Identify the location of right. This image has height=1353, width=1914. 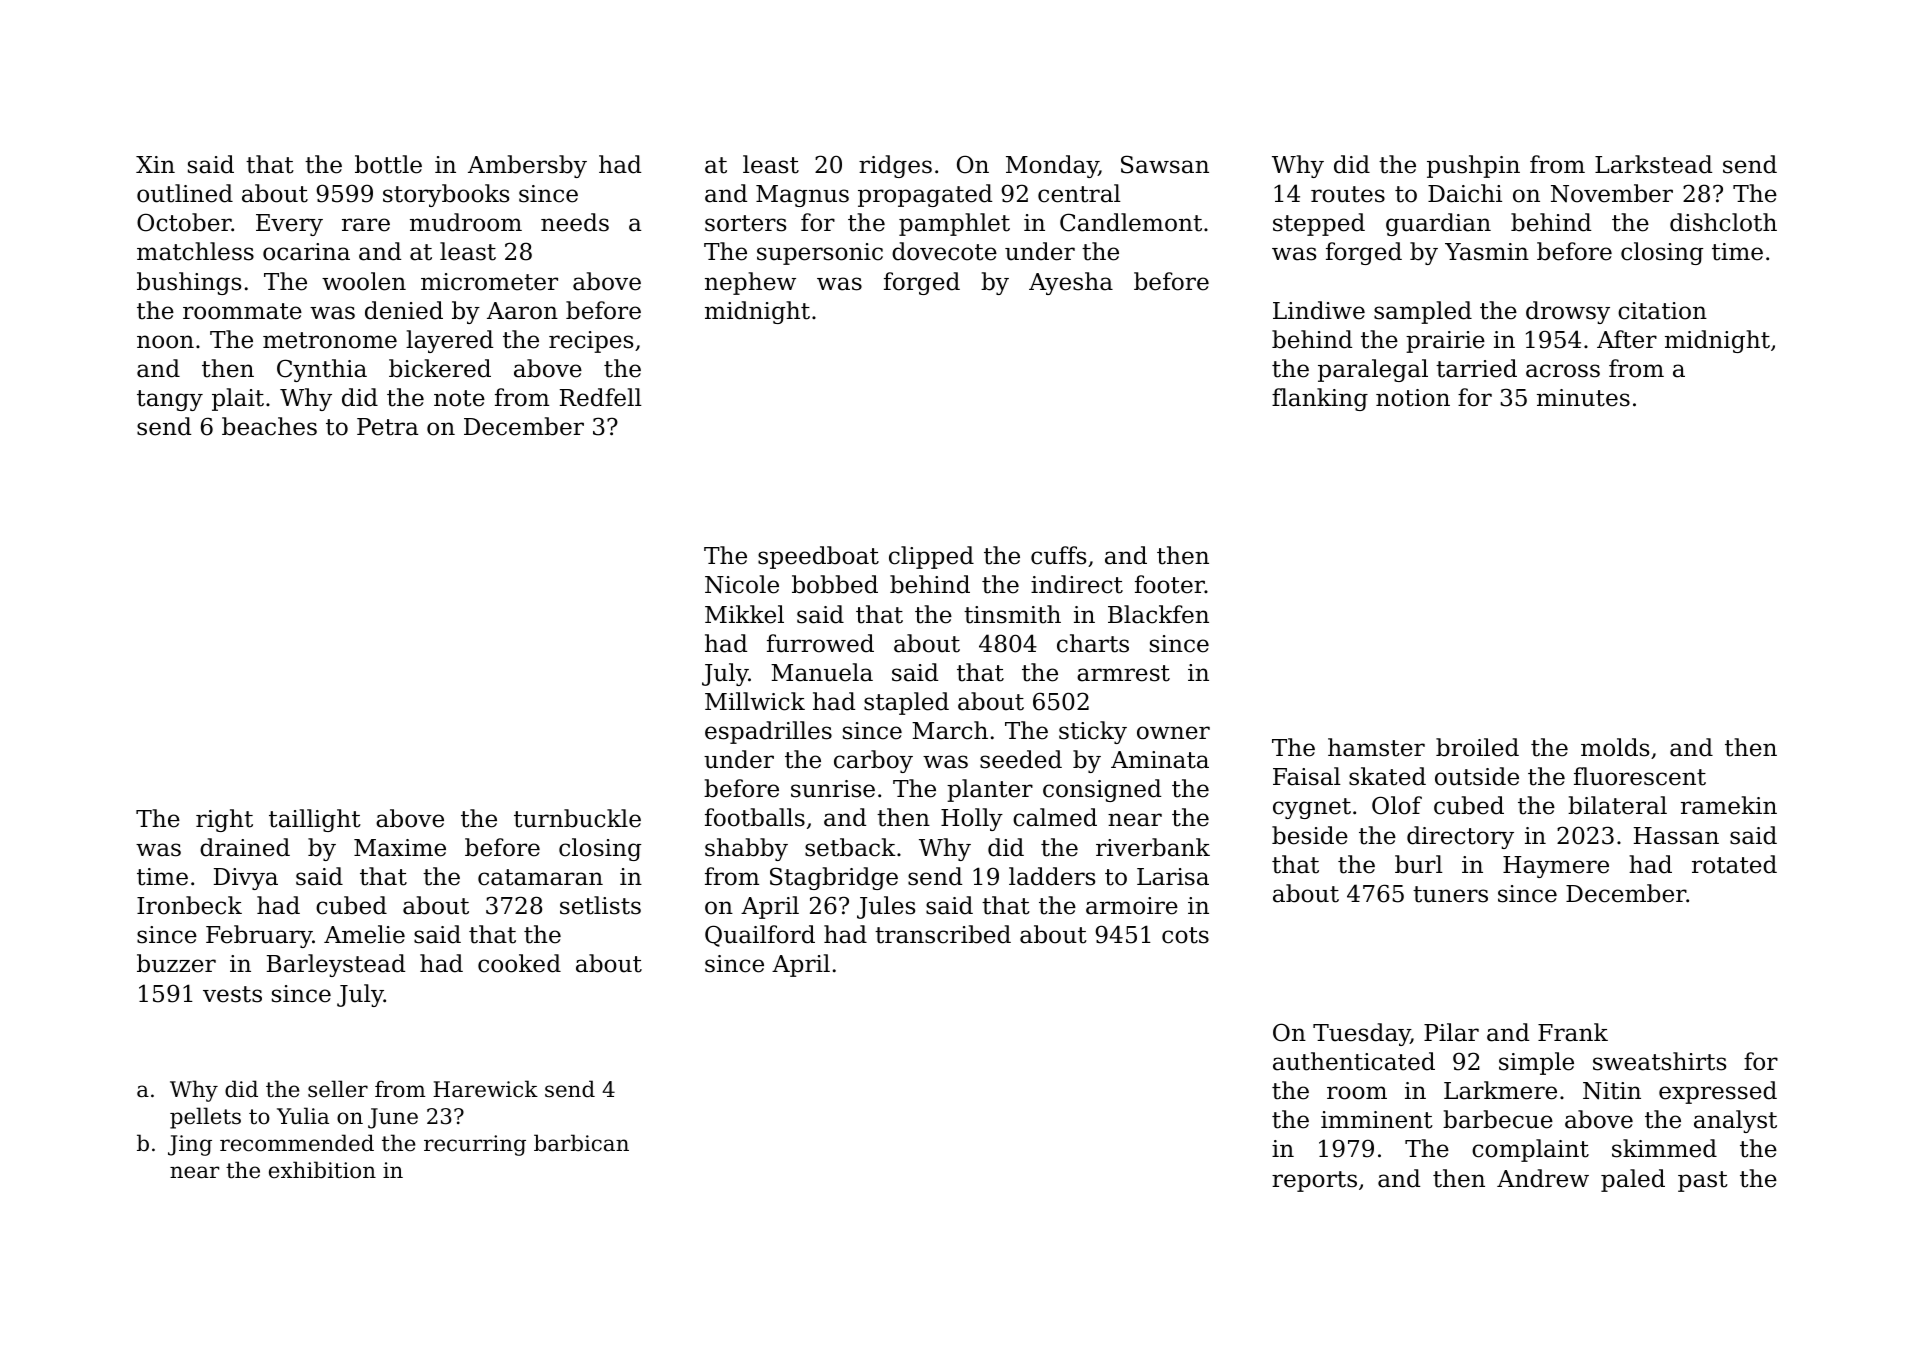
(224, 820).
